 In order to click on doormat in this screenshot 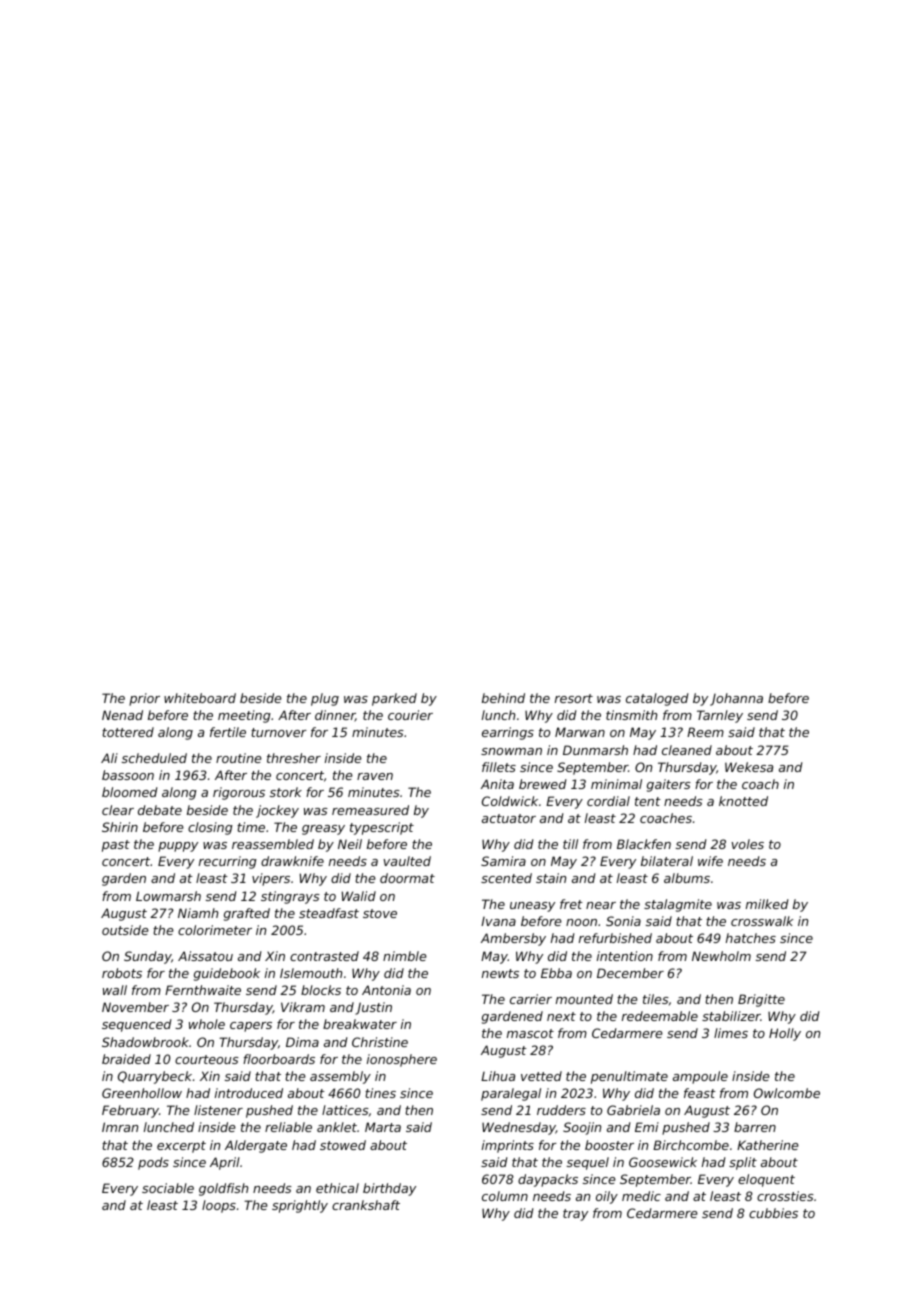, I will do `click(407, 878)`.
